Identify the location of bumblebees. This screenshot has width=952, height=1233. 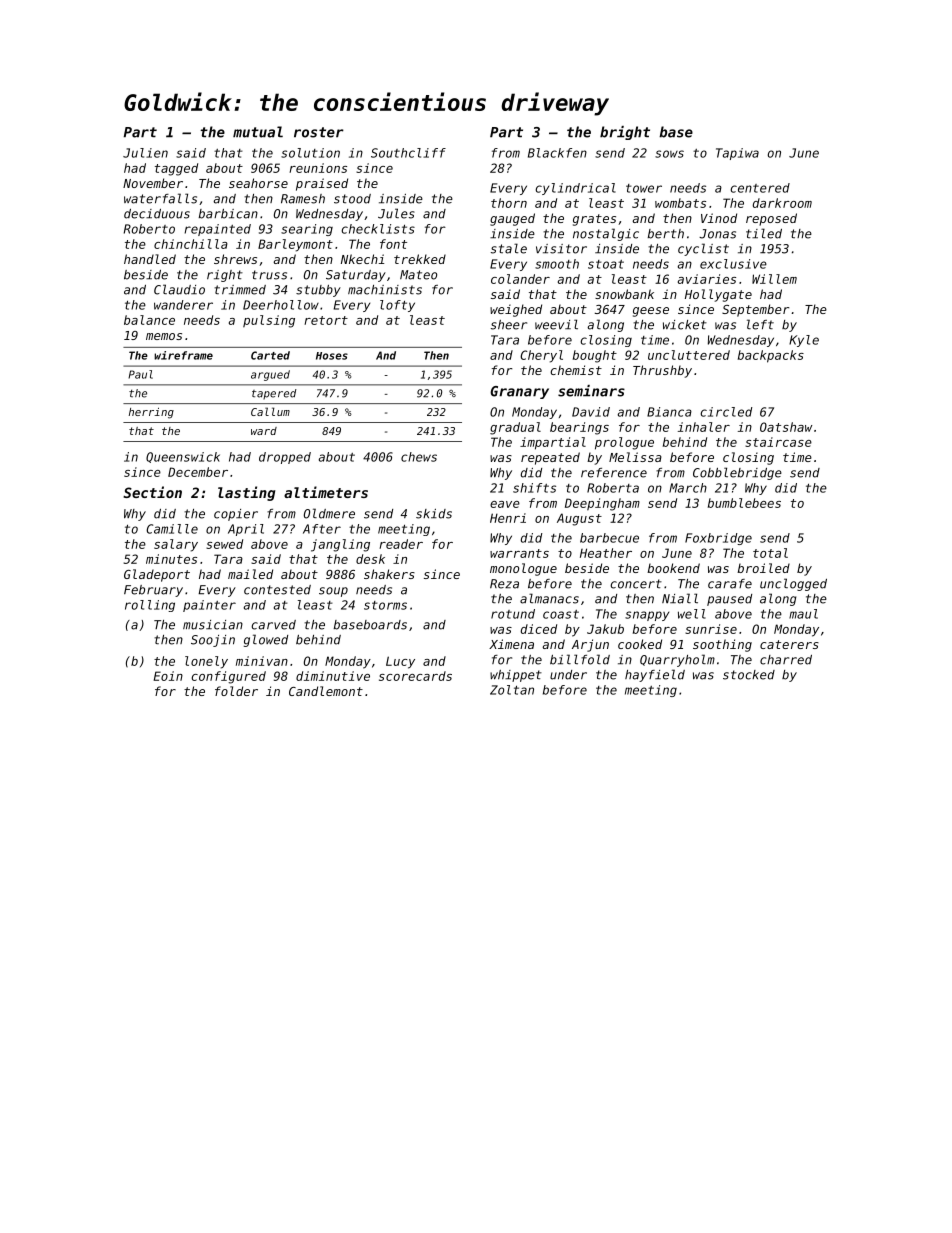
(744, 503).
